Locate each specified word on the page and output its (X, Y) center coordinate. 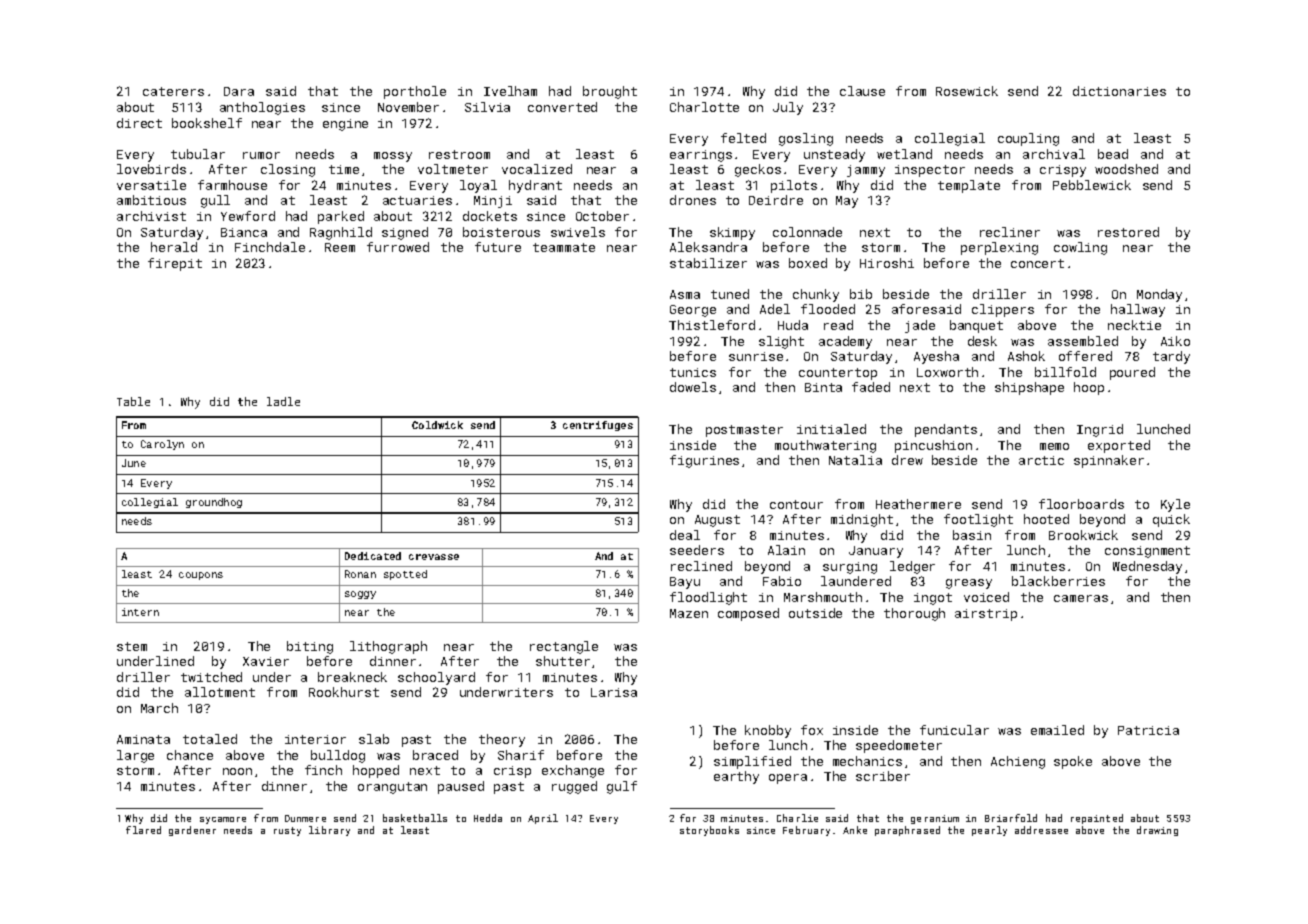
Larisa (614, 692)
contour (796, 504)
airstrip (986, 615)
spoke (1073, 762)
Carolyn (162, 445)
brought (610, 92)
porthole (415, 92)
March (159, 708)
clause (862, 91)
